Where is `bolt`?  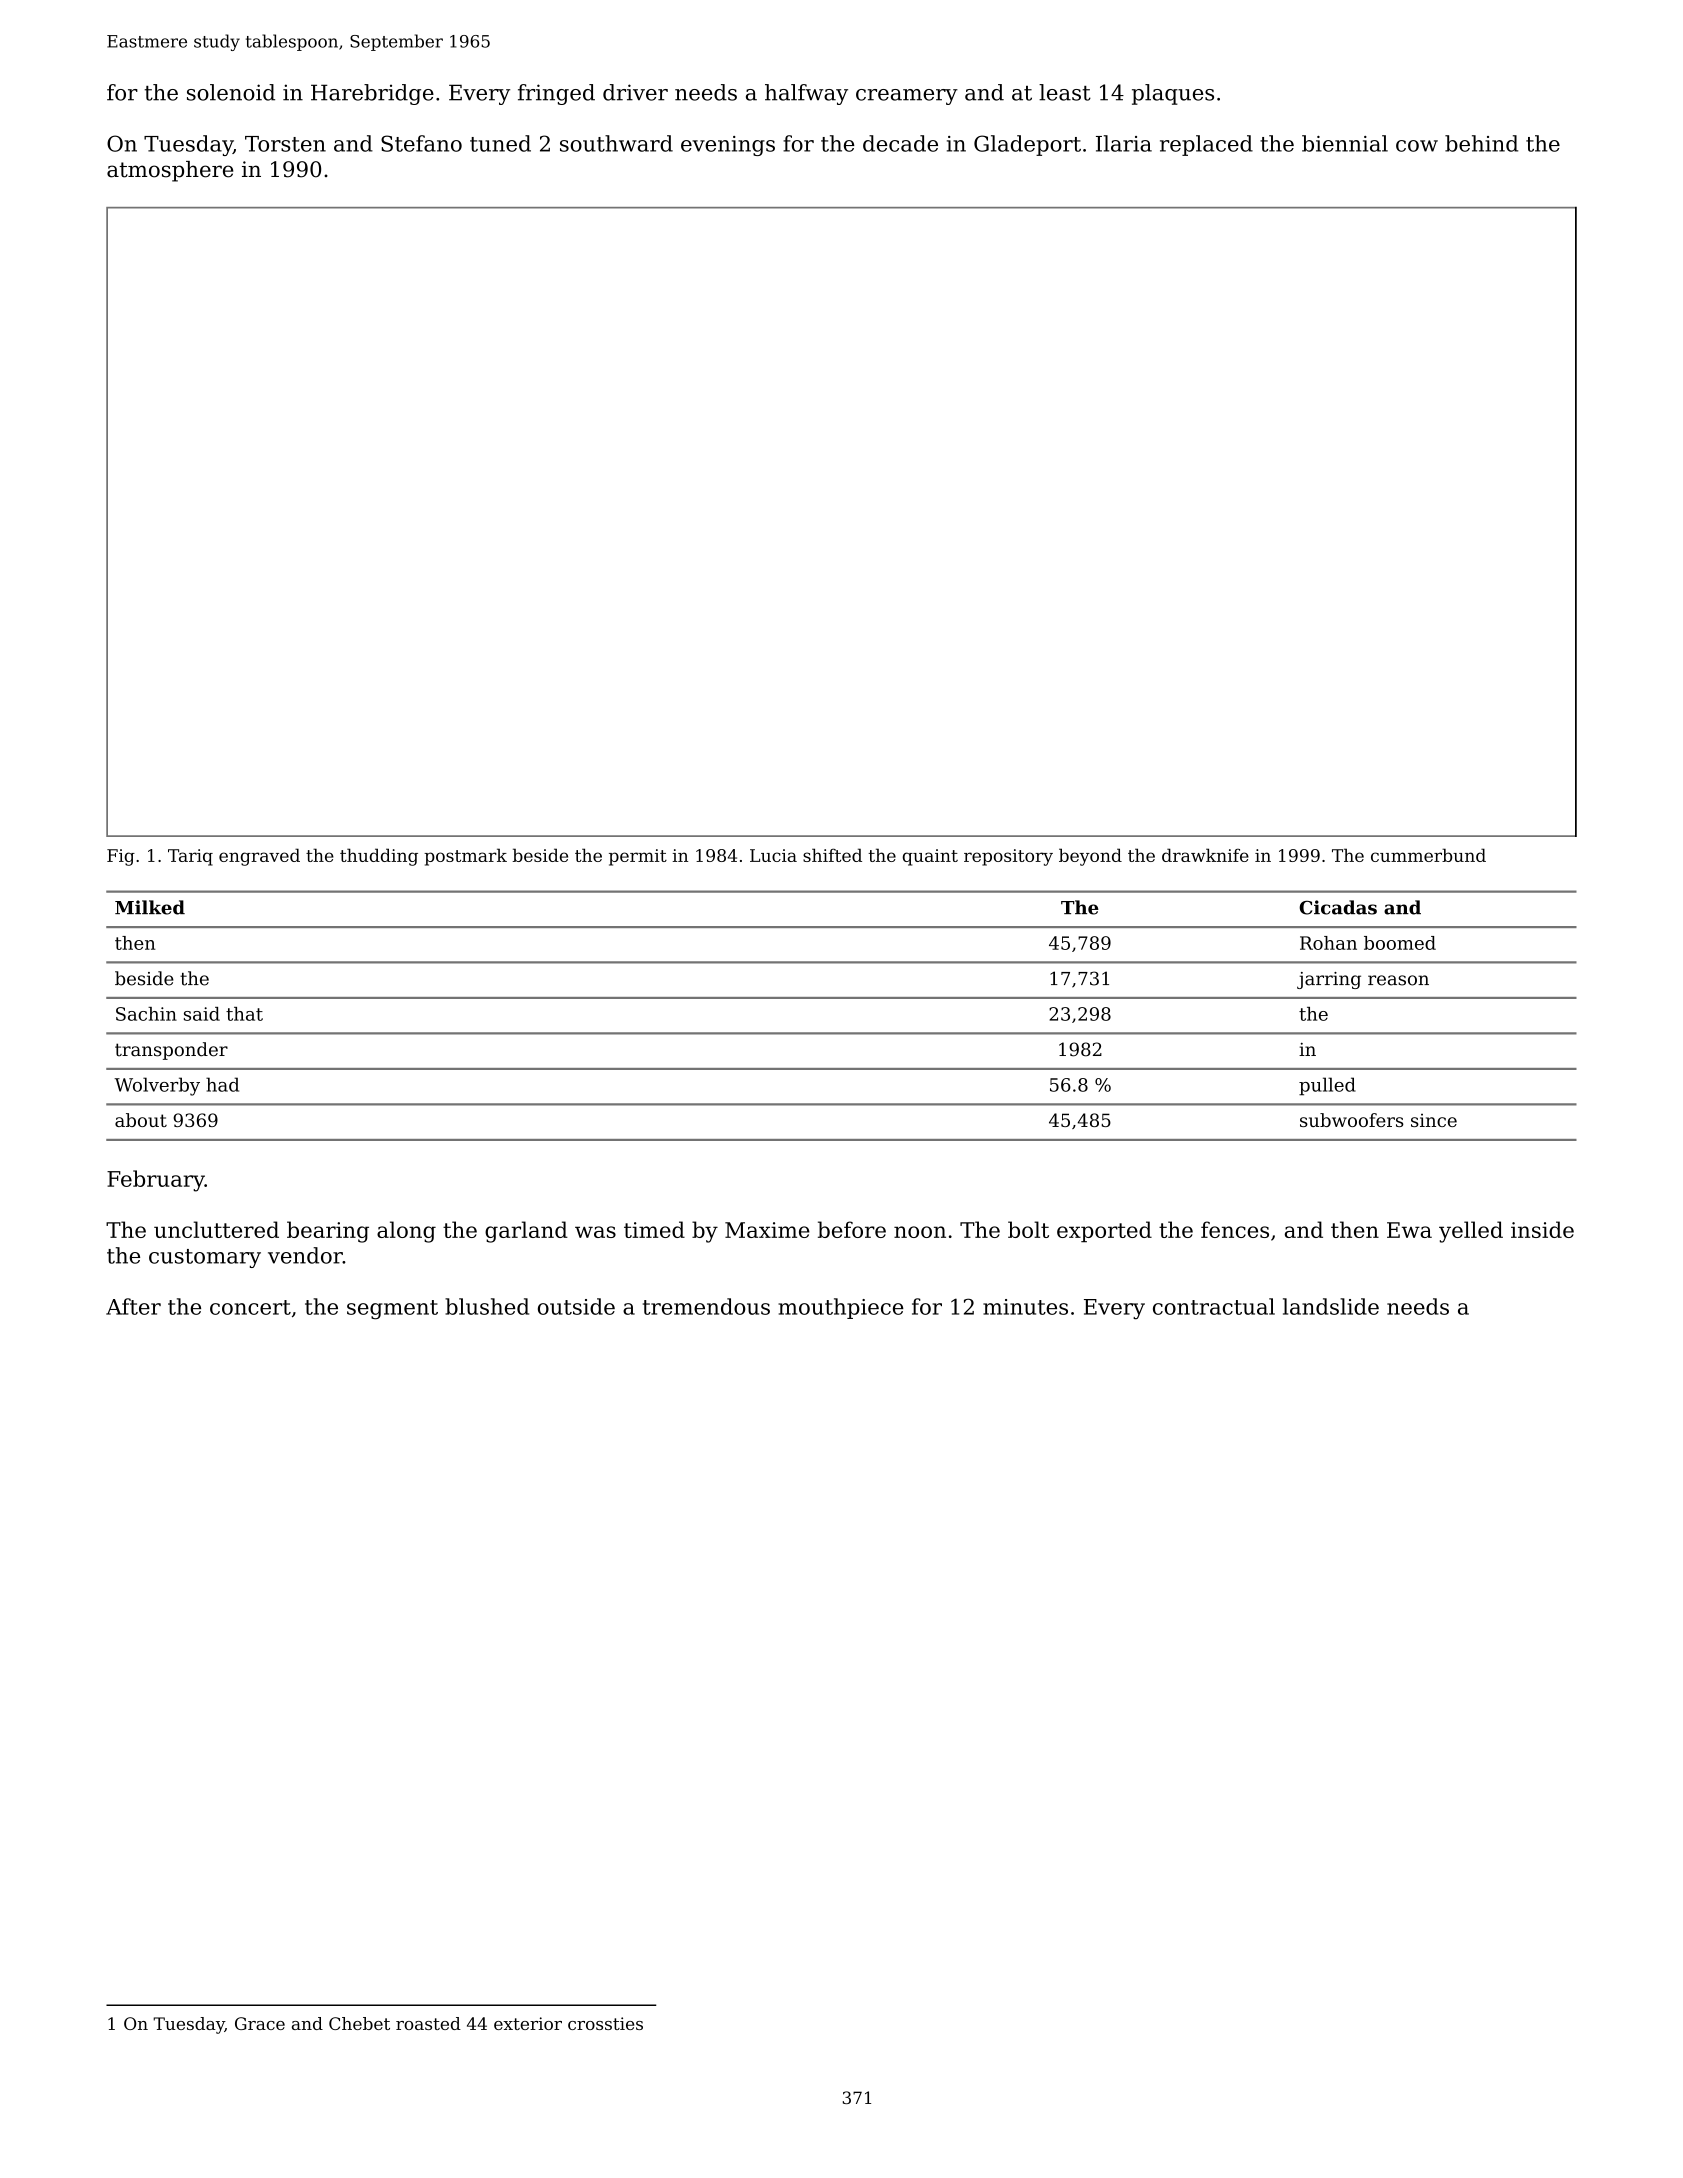
bolt is located at coordinates (1028, 1229).
